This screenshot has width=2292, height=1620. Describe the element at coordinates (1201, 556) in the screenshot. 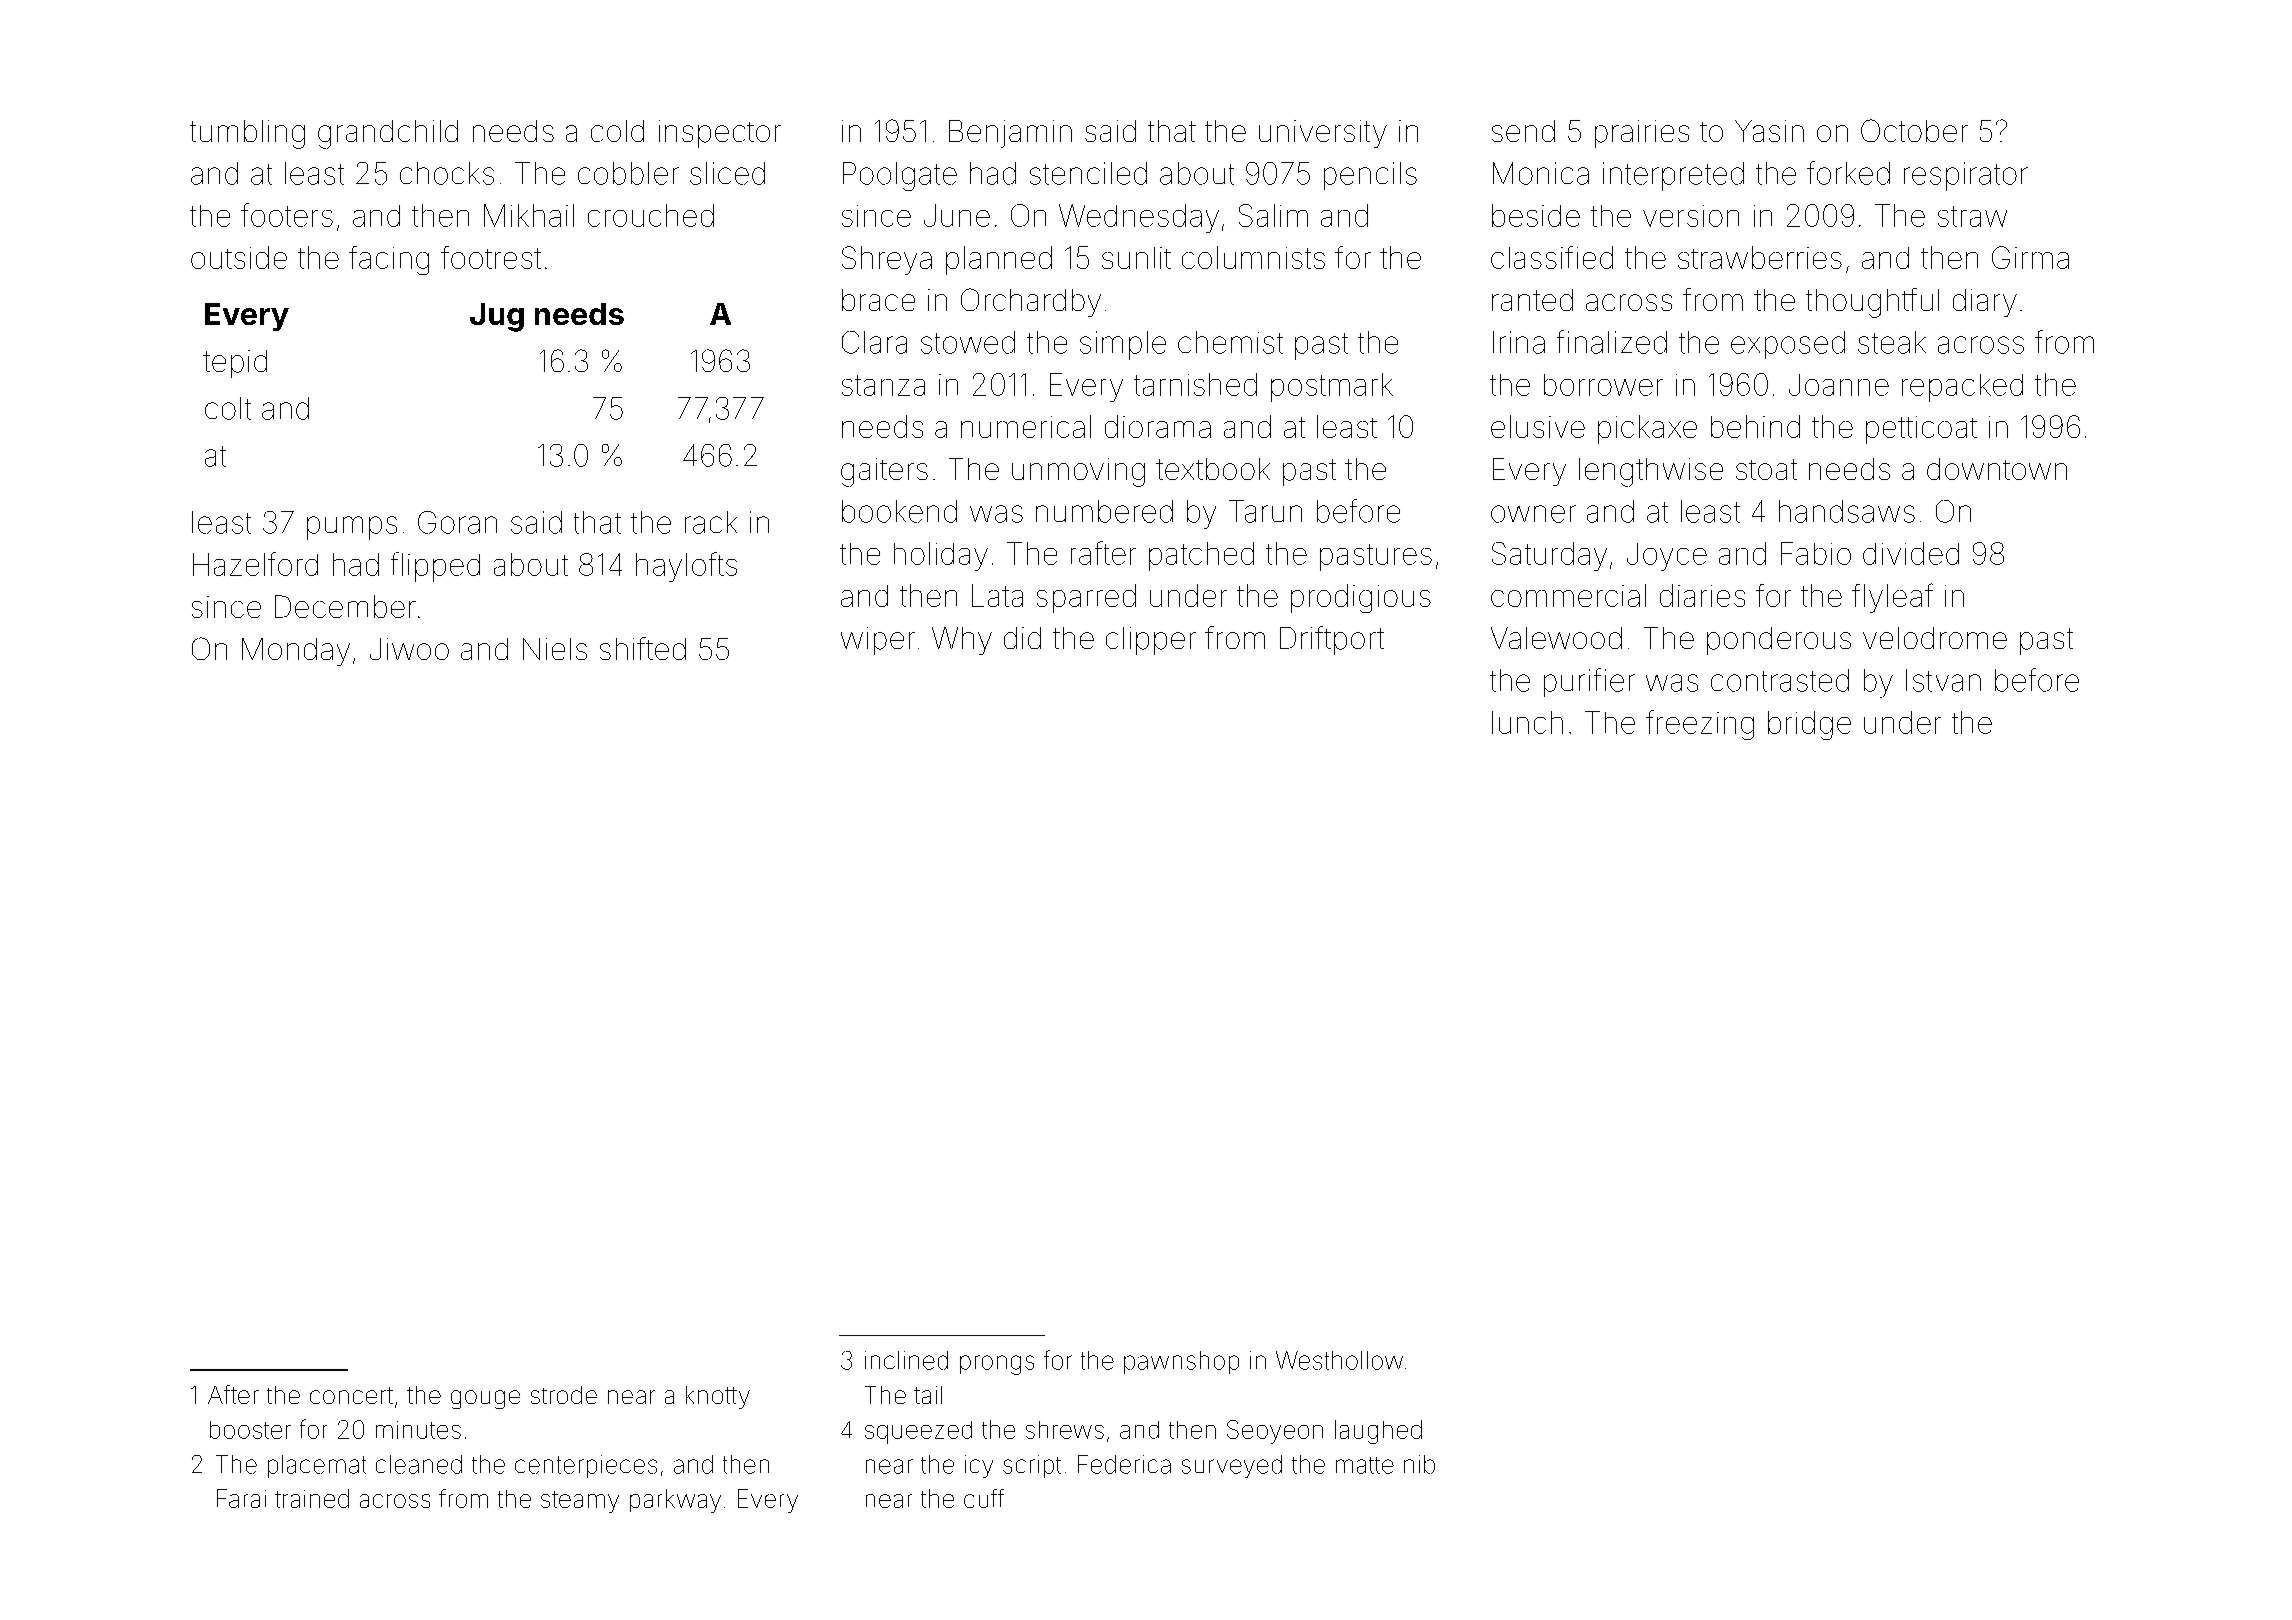

I see `patched` at that location.
